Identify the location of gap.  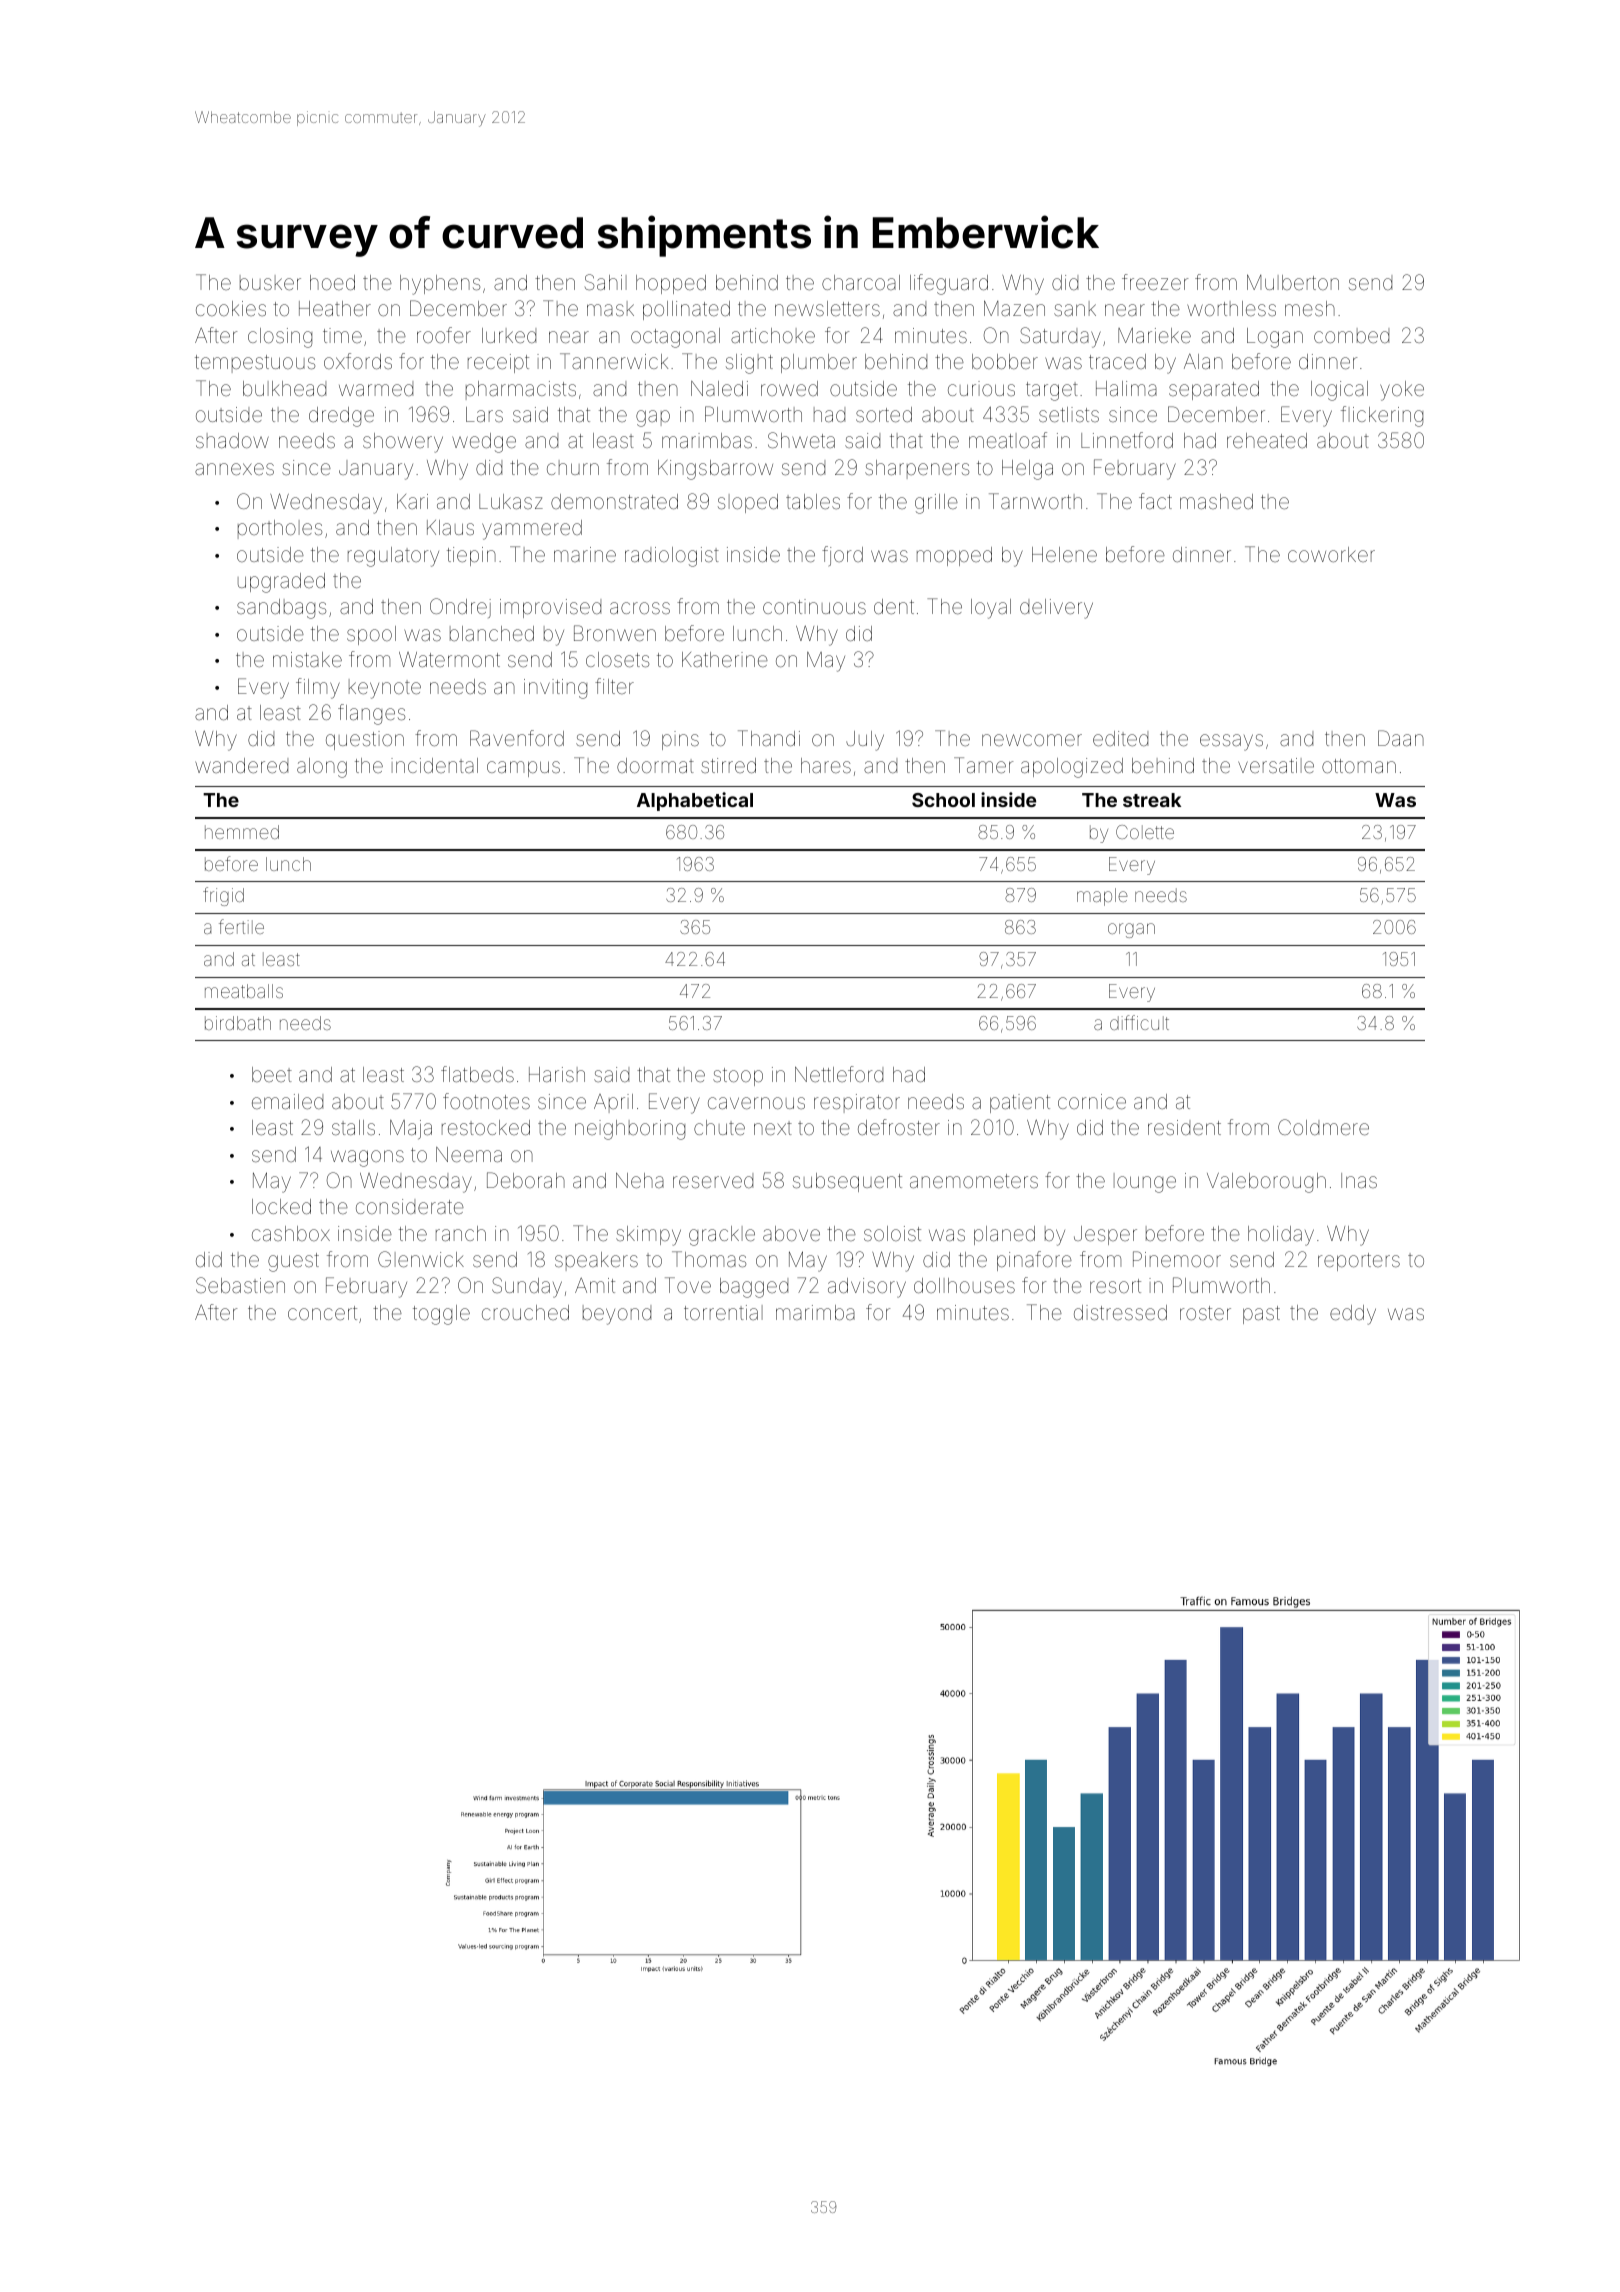
(653, 418).
